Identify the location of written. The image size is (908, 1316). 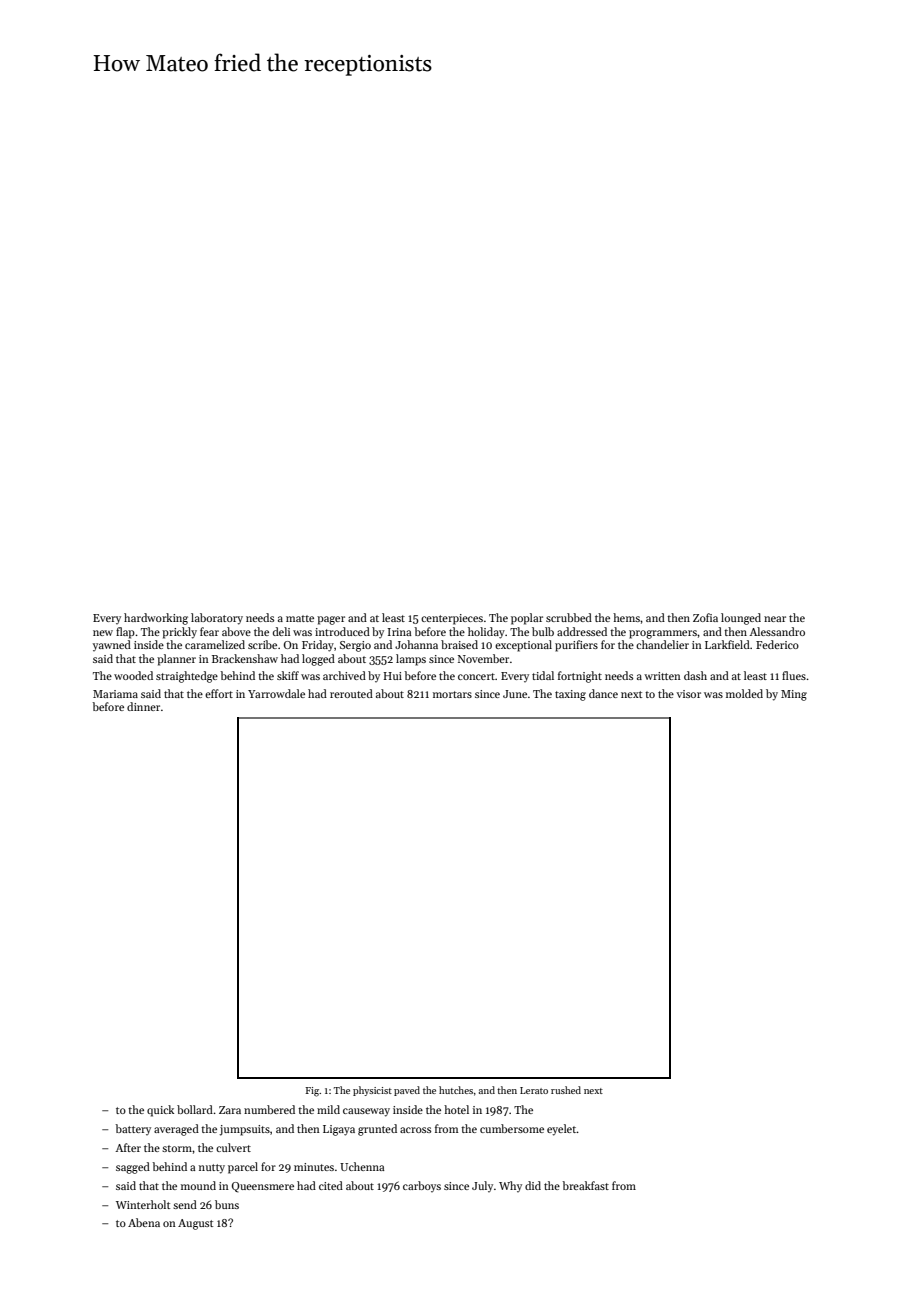
(662, 676).
